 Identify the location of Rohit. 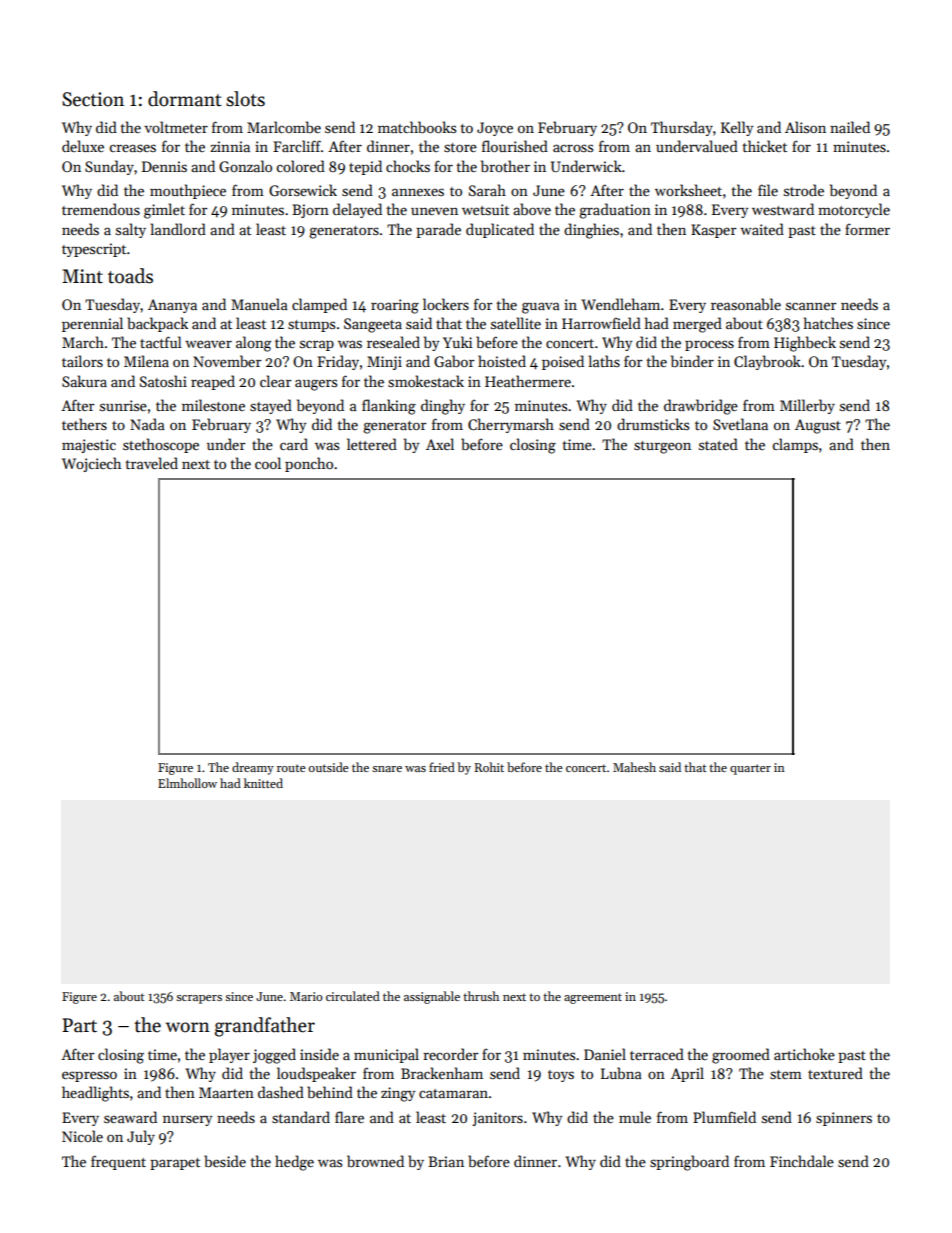
(489, 767).
